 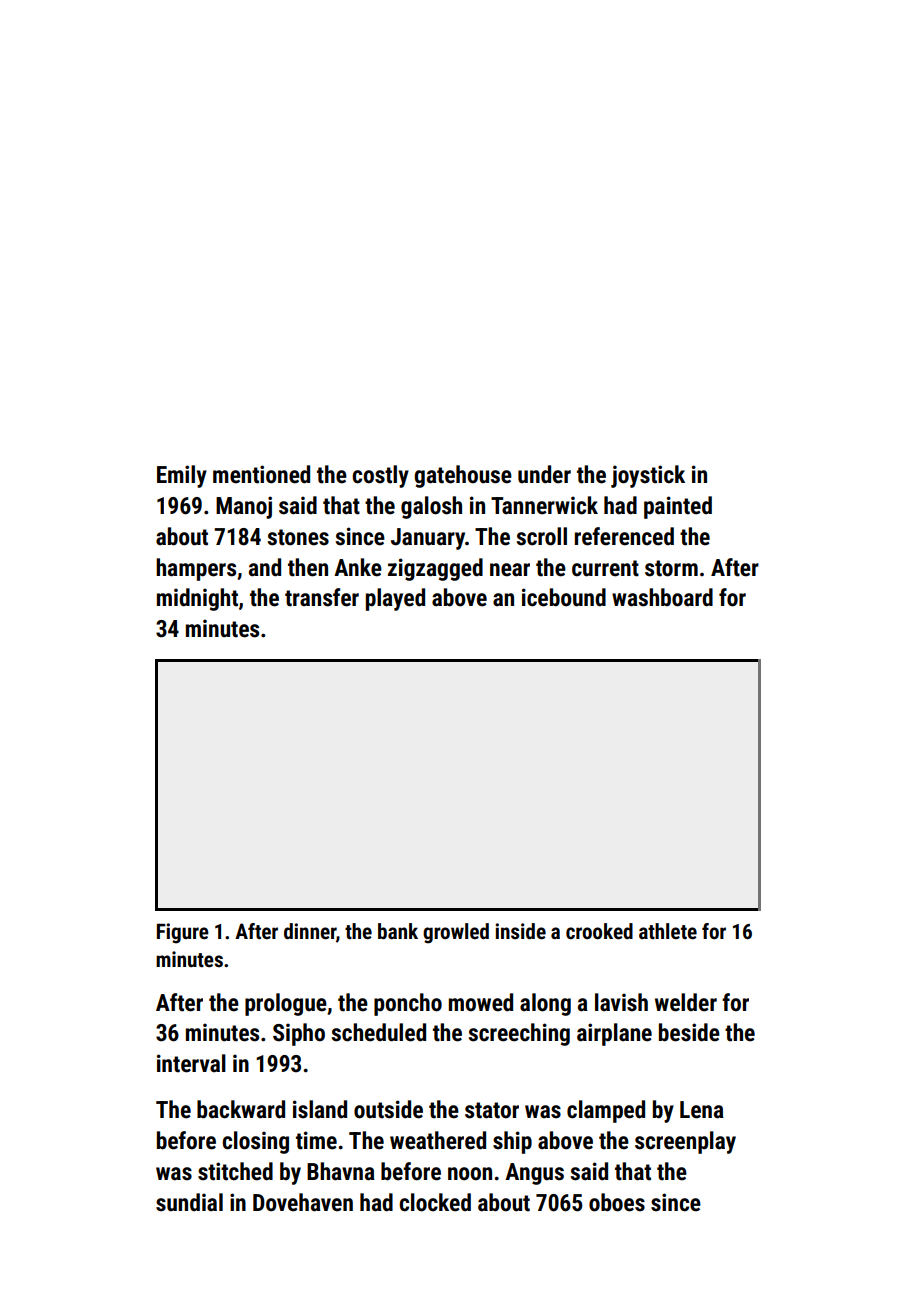 What do you see at coordinates (456, 933) in the page?
I see `growled` at bounding box center [456, 933].
